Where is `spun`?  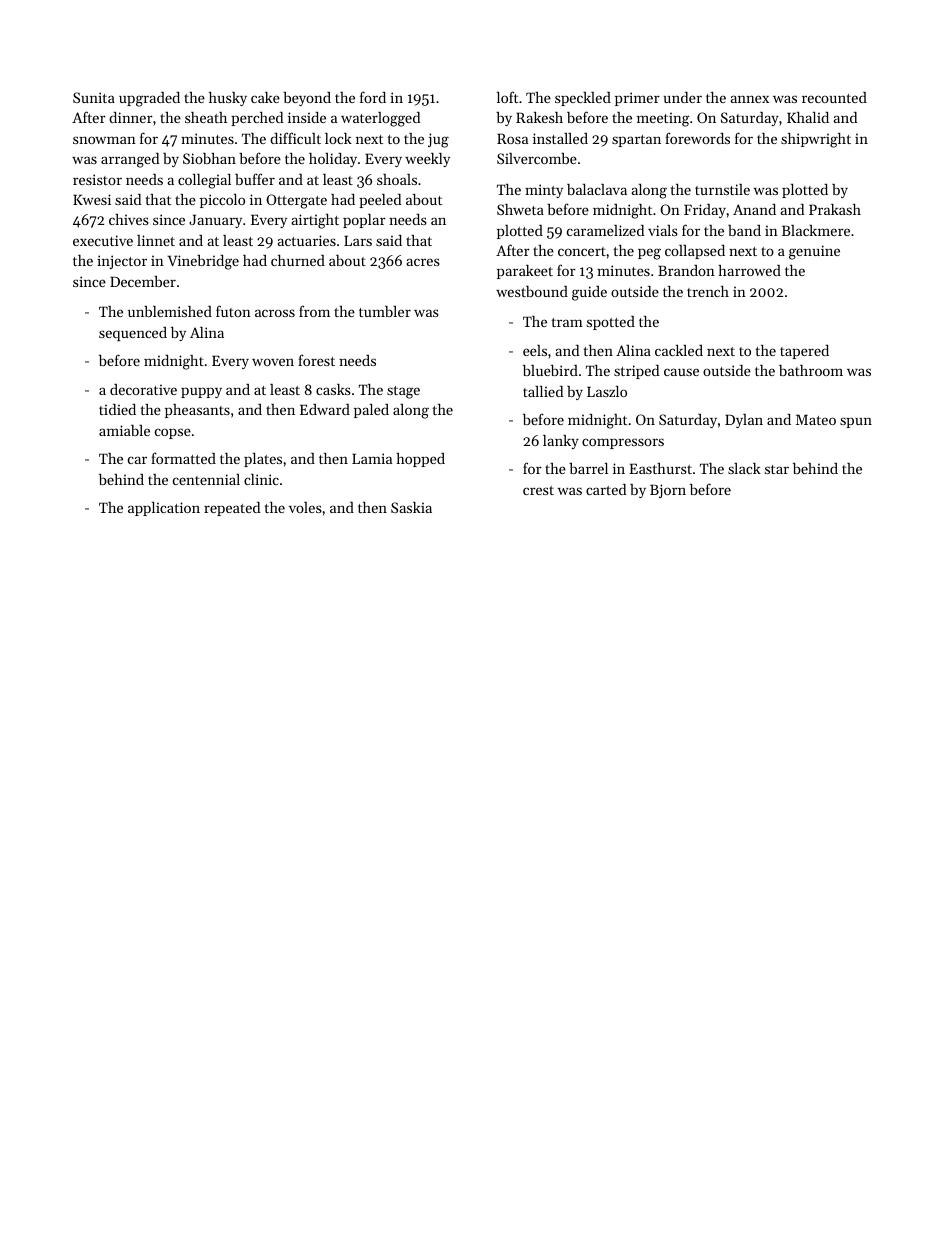
spun is located at coordinates (856, 422).
